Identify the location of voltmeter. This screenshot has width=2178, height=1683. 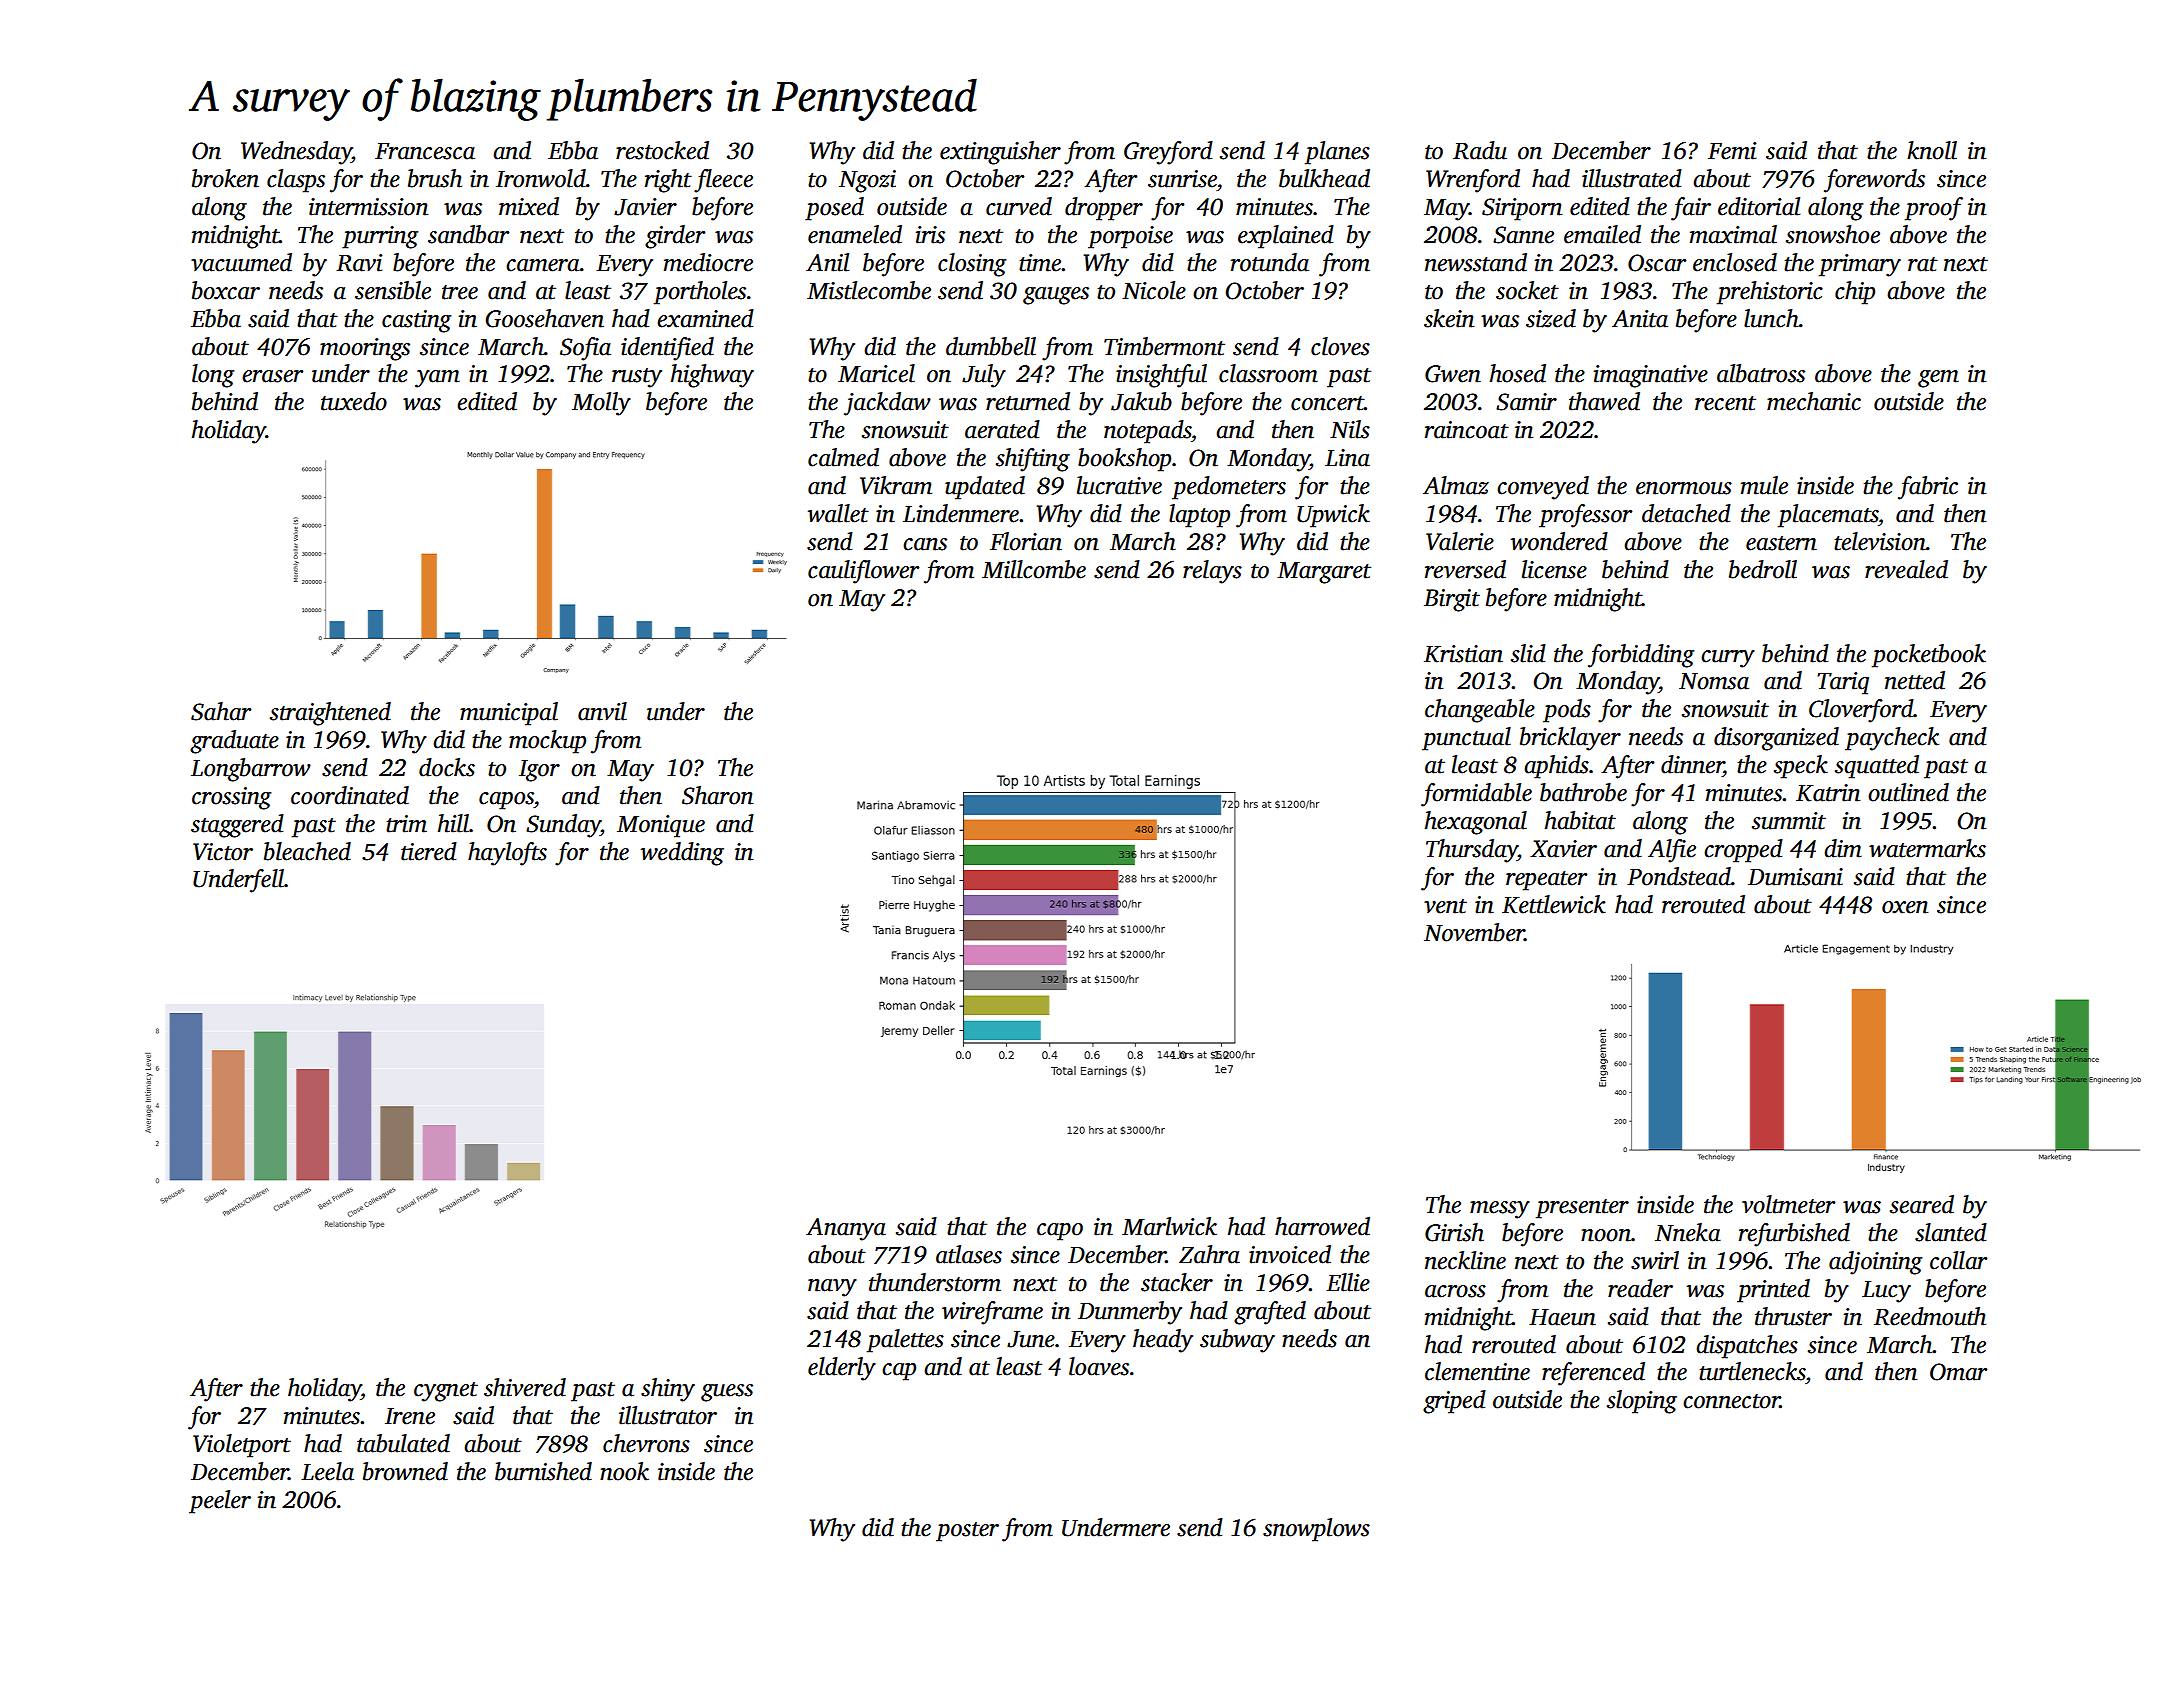
(1788, 1204).
